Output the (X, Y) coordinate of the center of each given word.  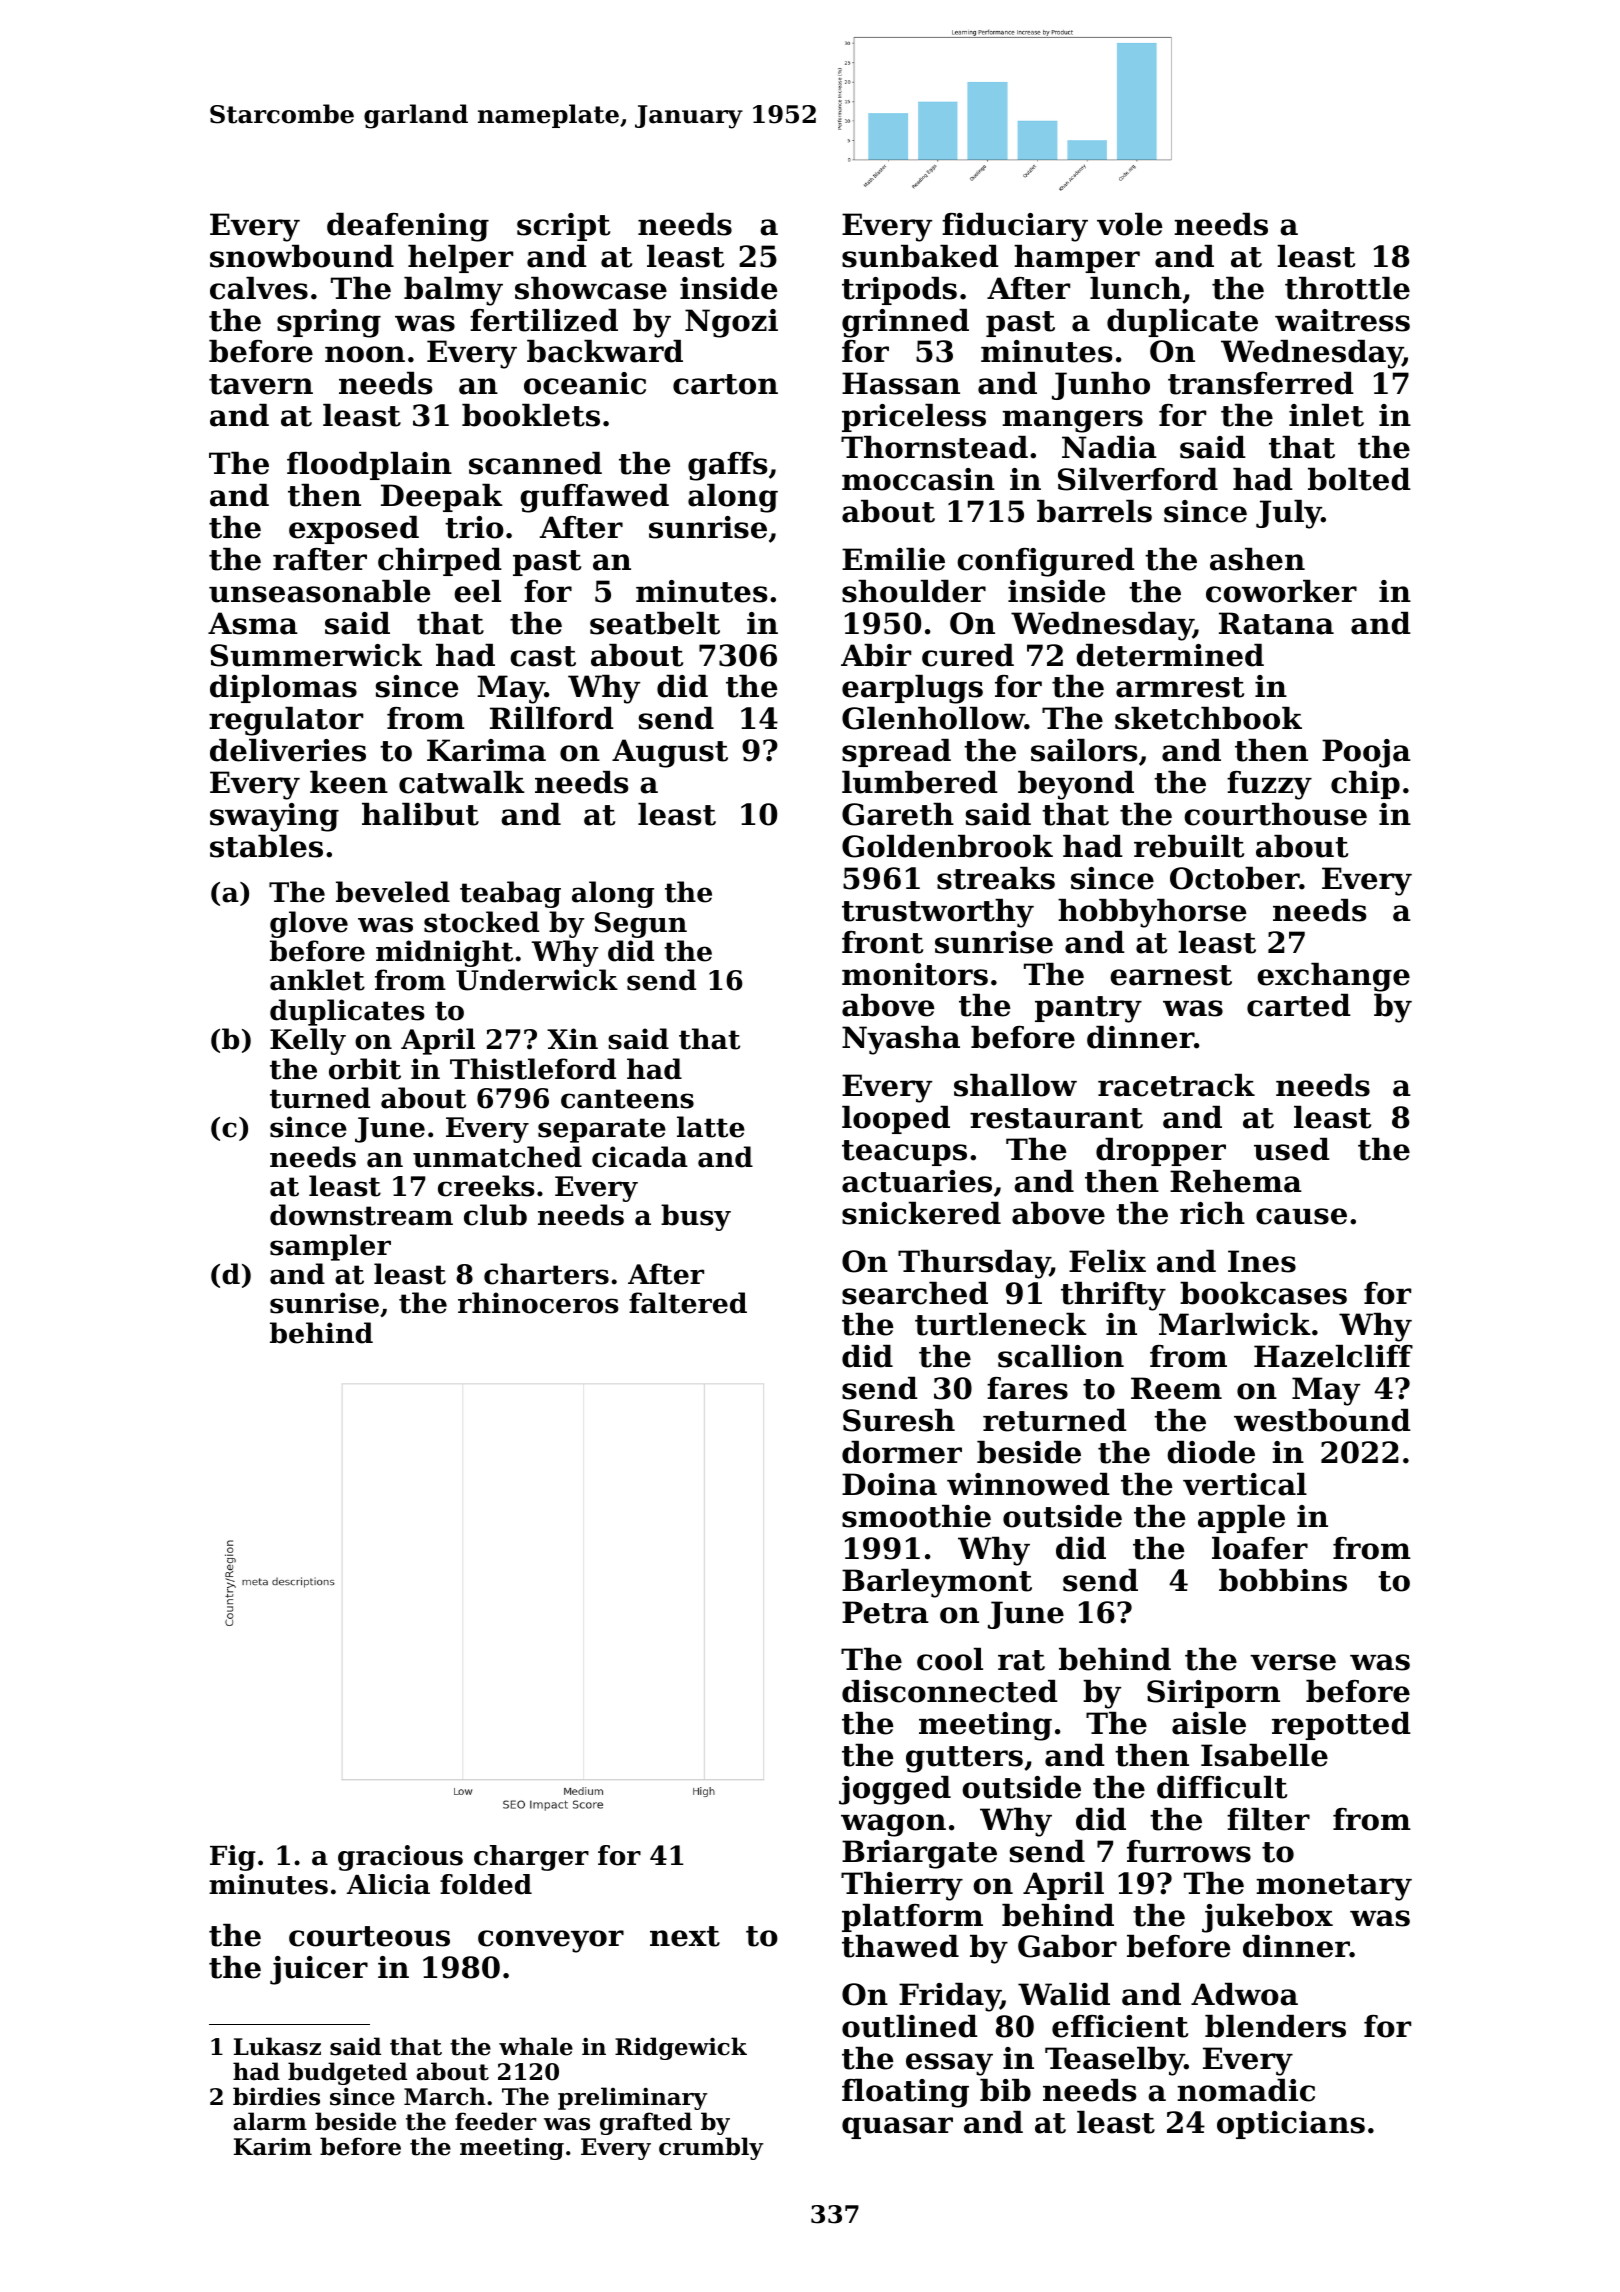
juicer (319, 1970)
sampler (330, 1247)
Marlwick (1235, 1324)
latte (711, 1127)
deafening (408, 227)
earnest (1171, 975)
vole (1129, 224)
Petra (885, 1612)
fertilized (544, 320)
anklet (317, 980)
